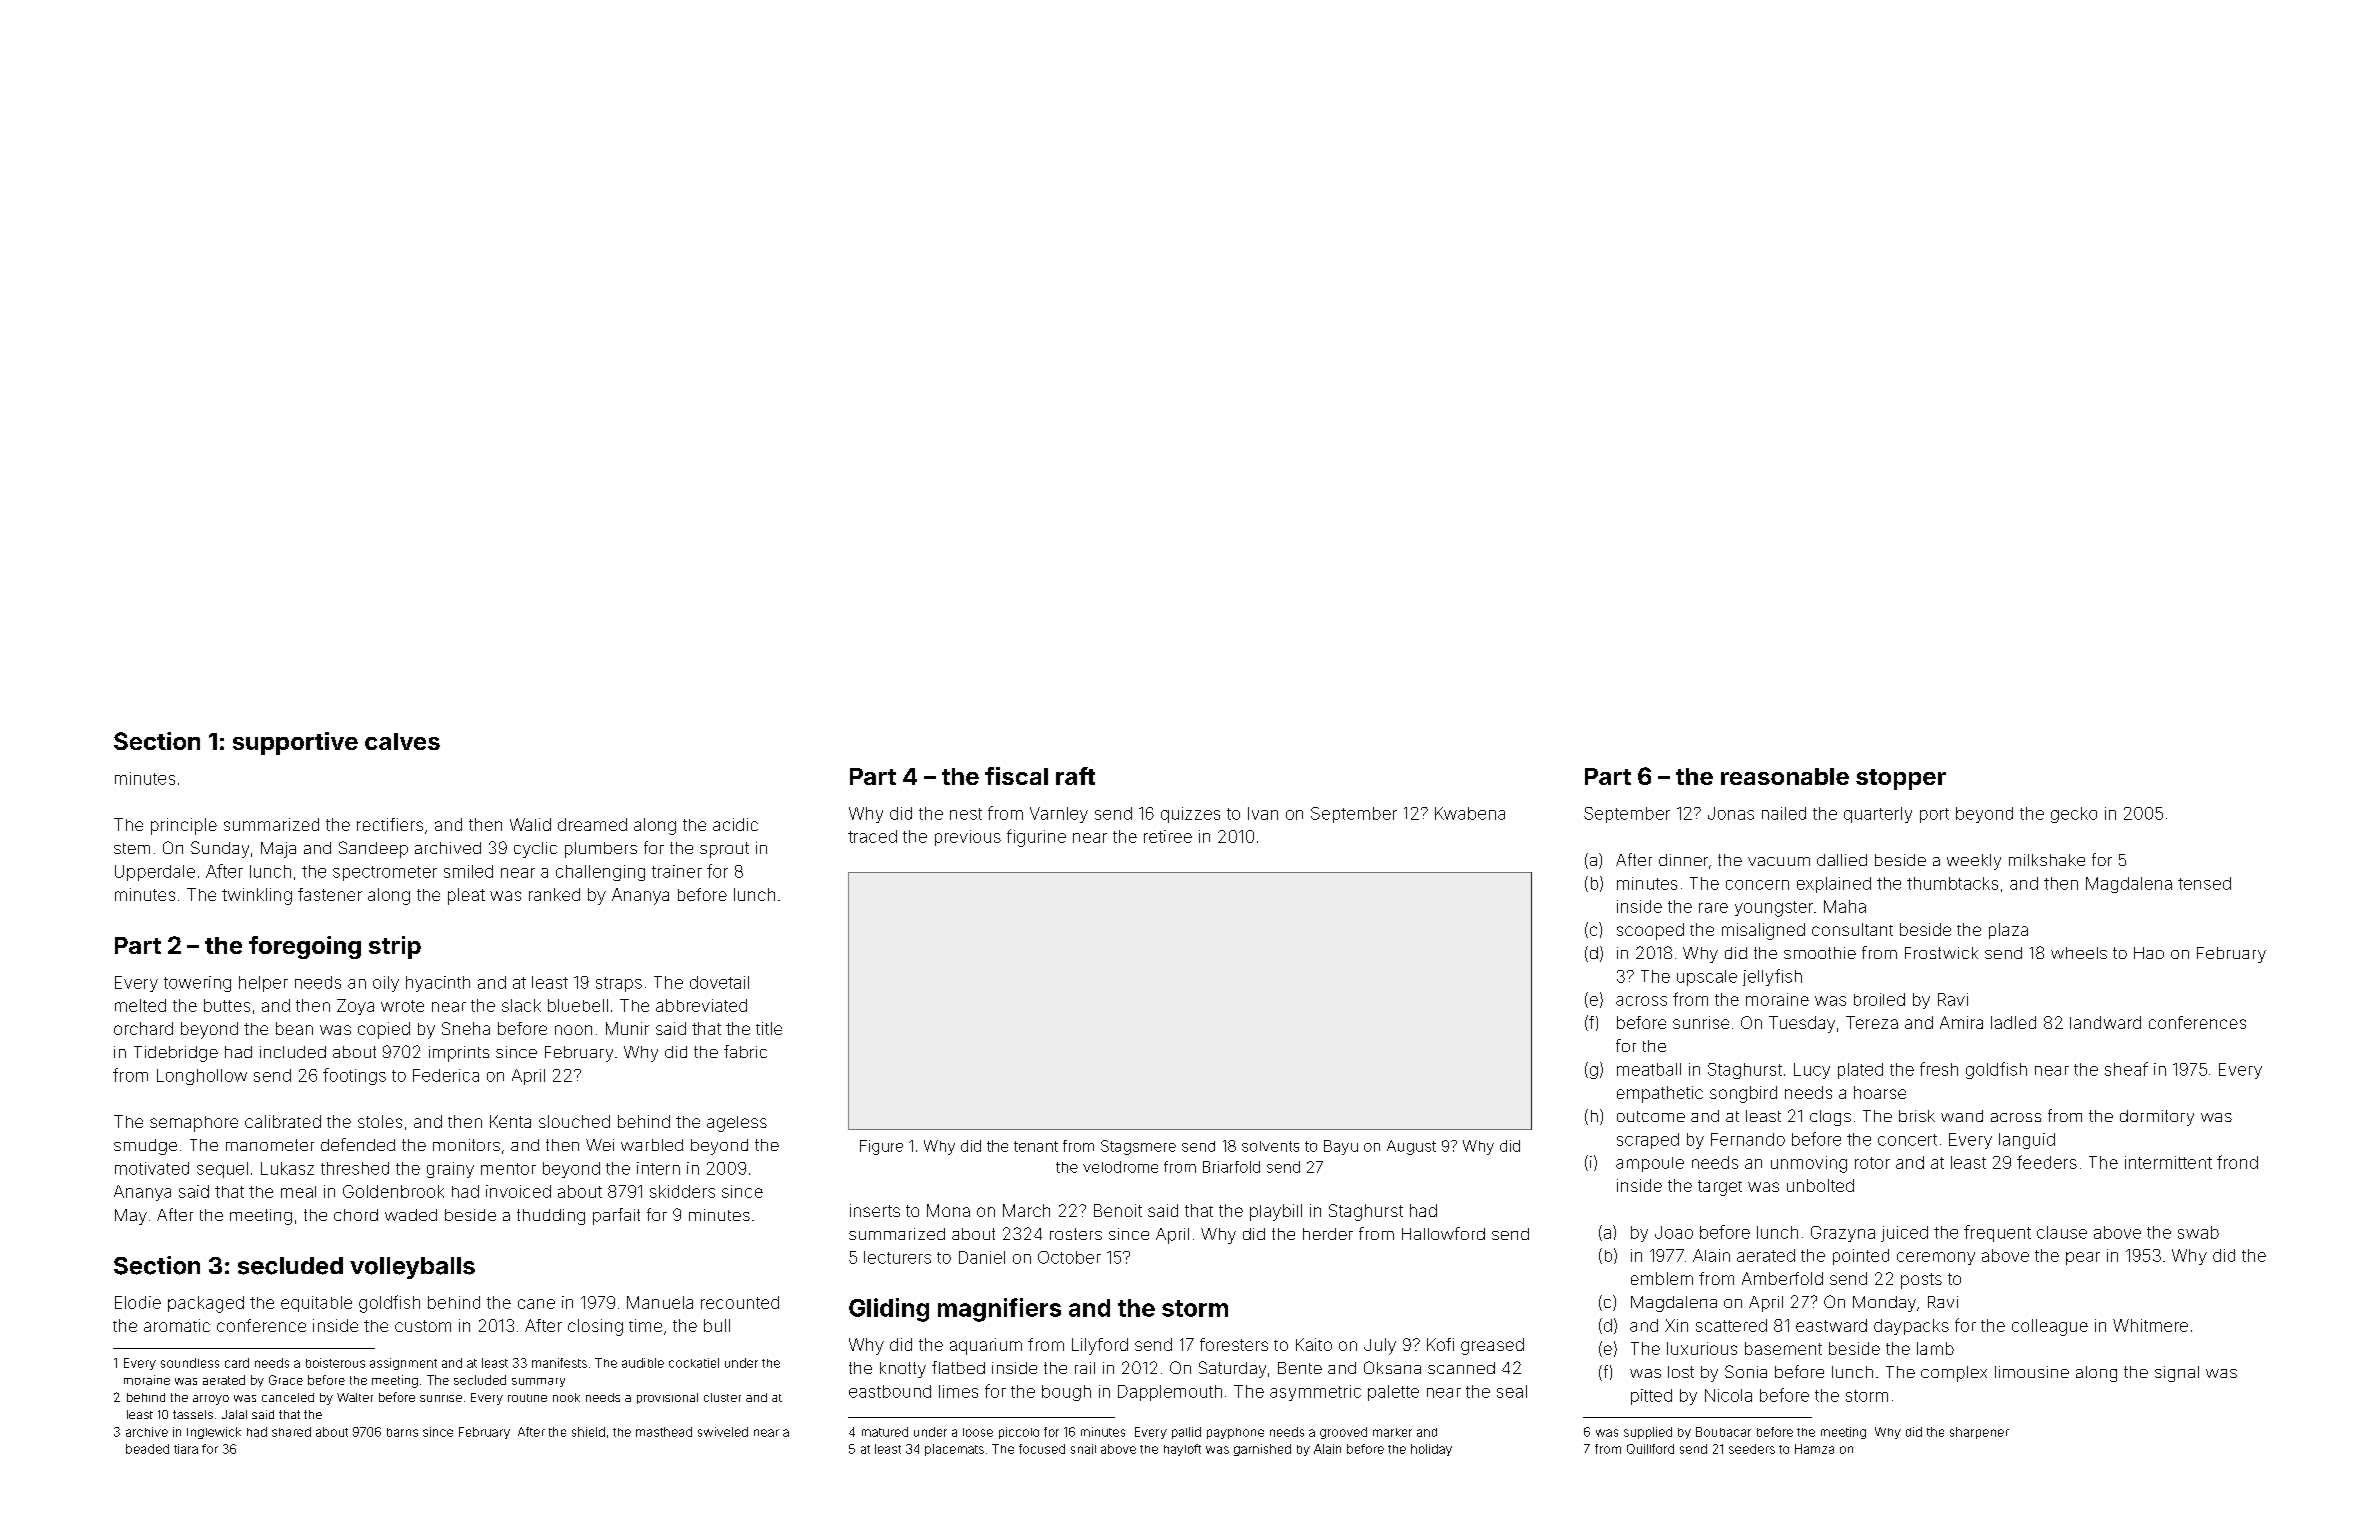  I want to click on Lucy, so click(1812, 1071).
